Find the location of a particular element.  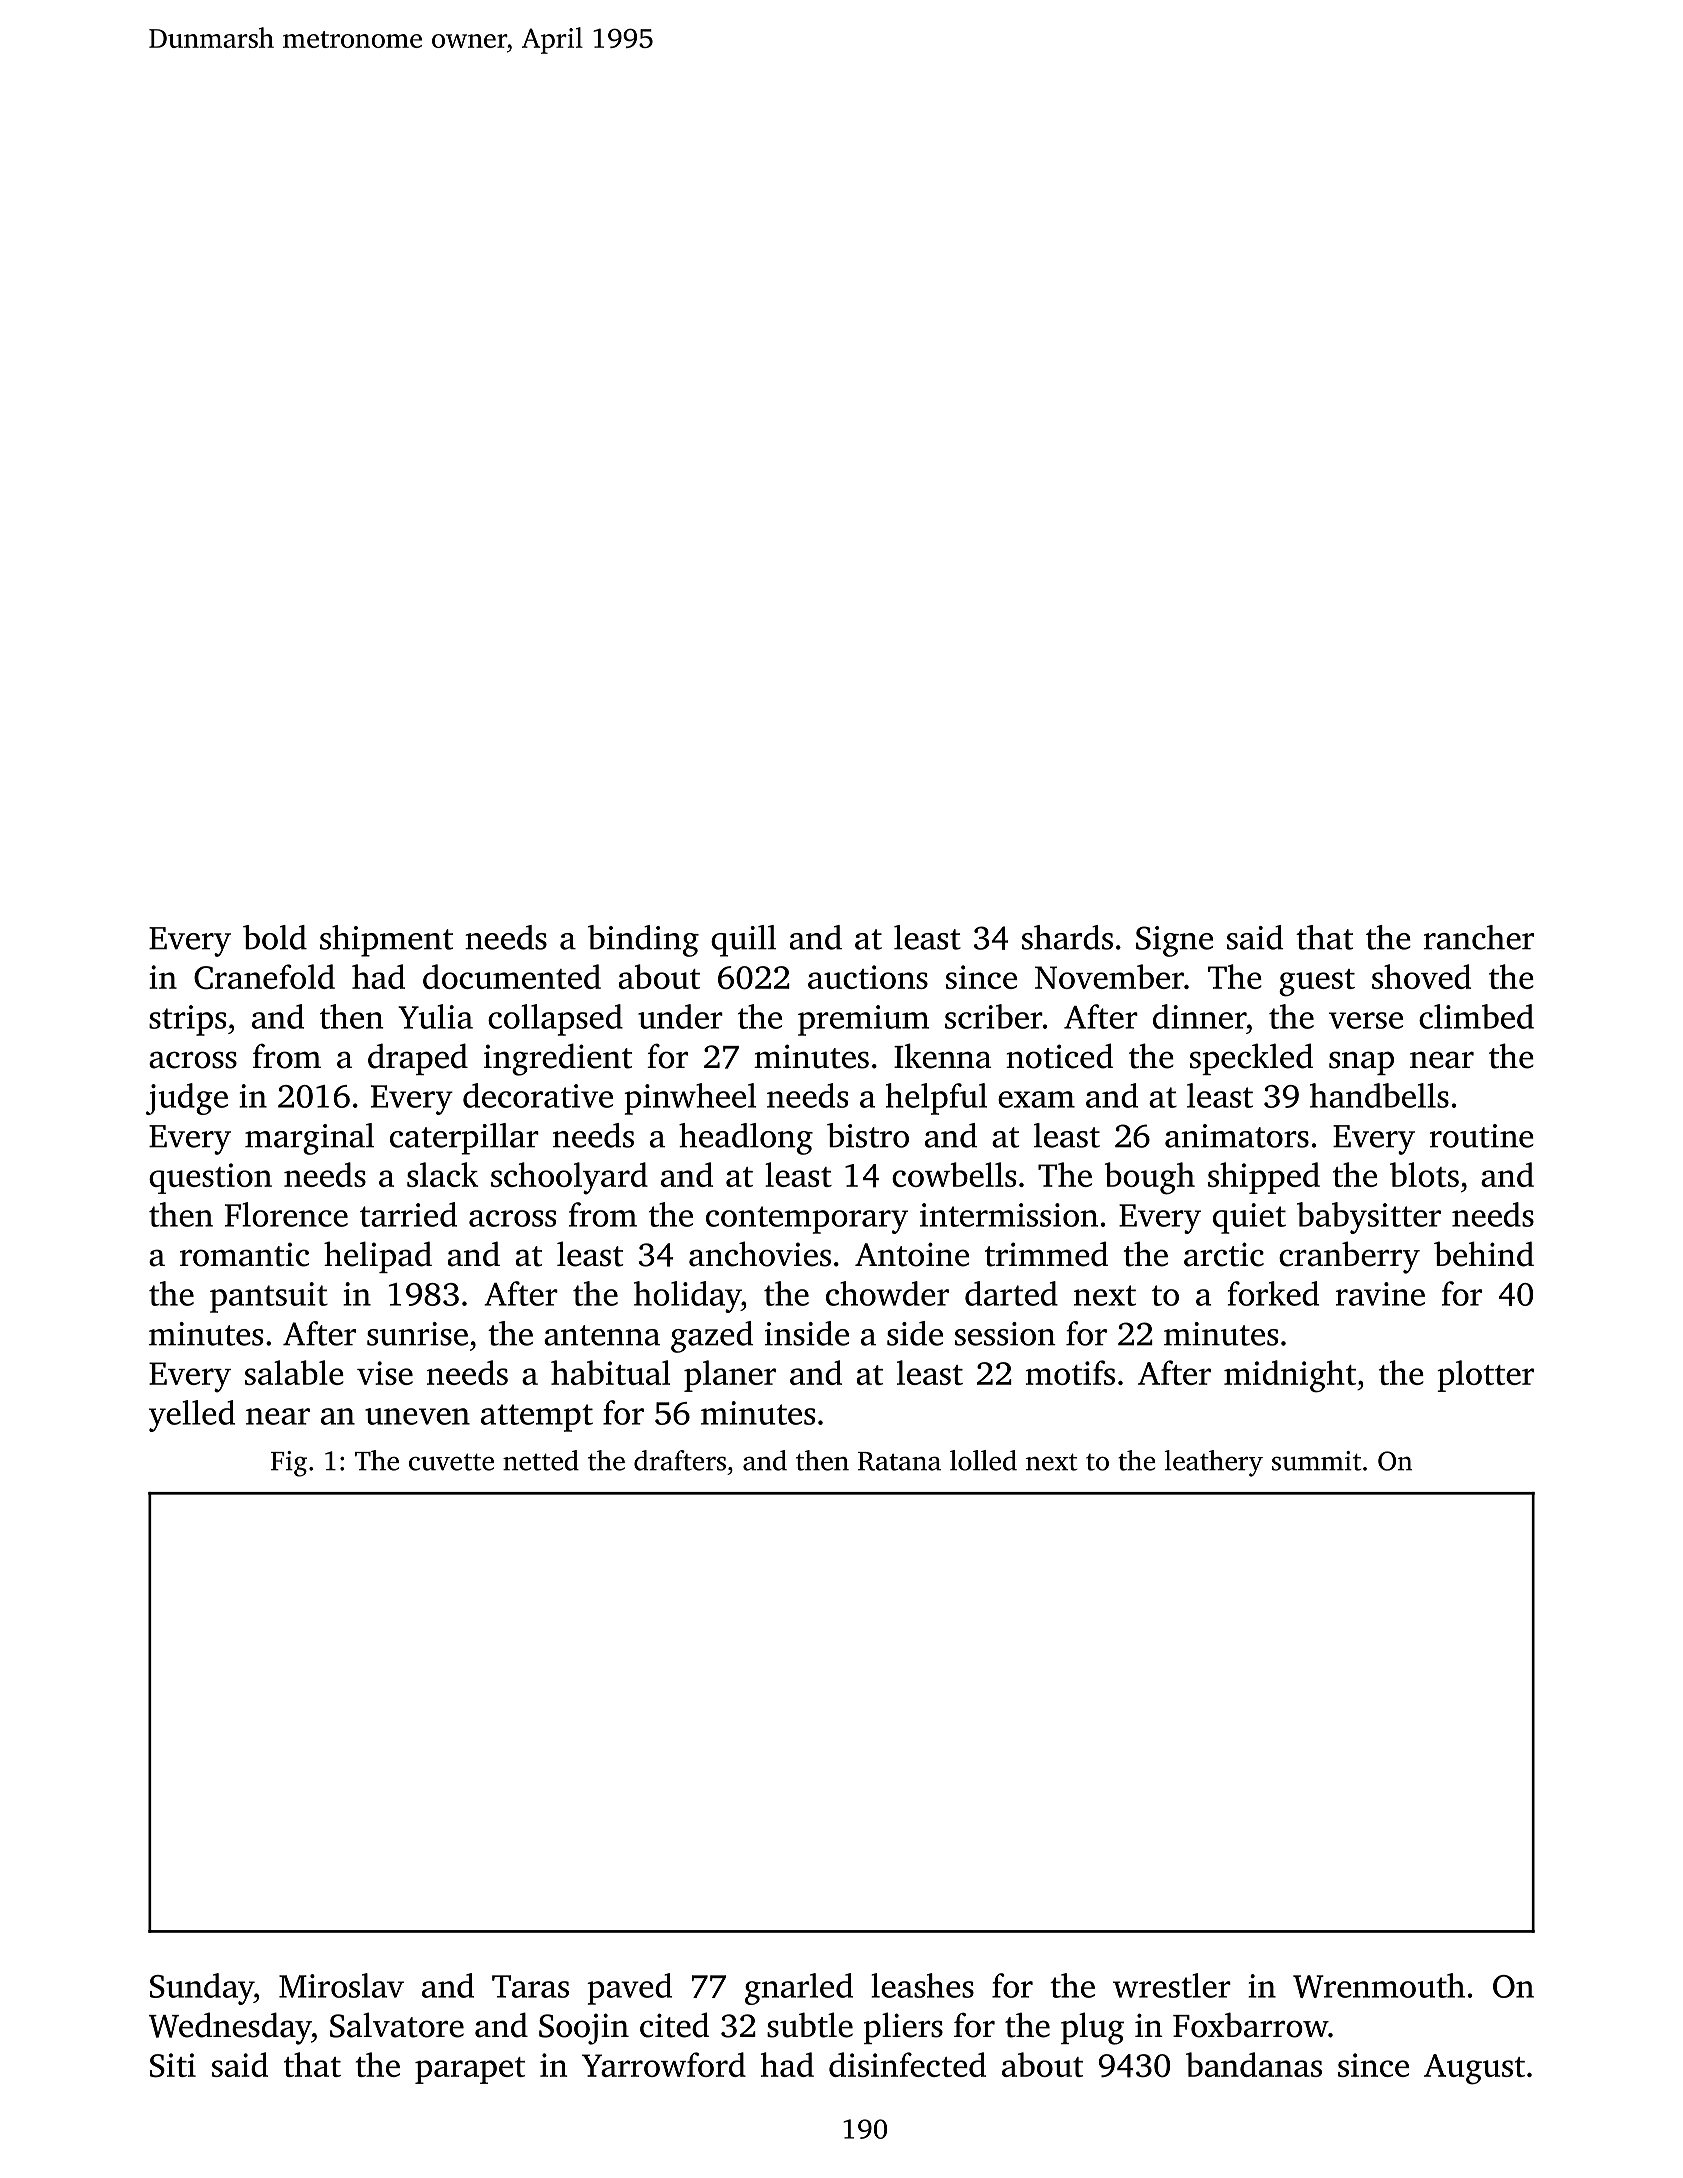

Miroslav is located at coordinates (341, 1985).
